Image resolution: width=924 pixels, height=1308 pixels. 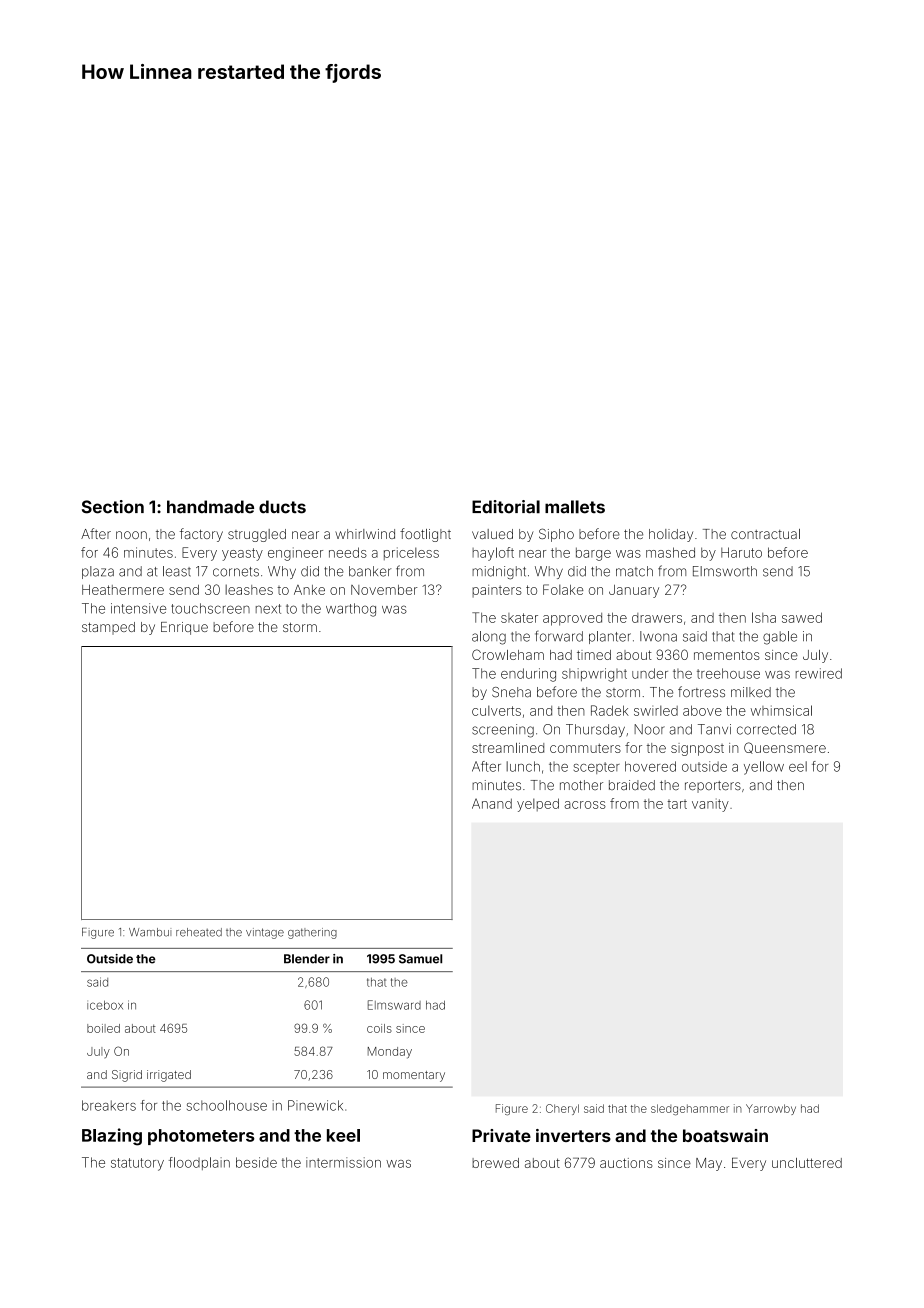 I want to click on Cheryl, so click(x=562, y=1109).
